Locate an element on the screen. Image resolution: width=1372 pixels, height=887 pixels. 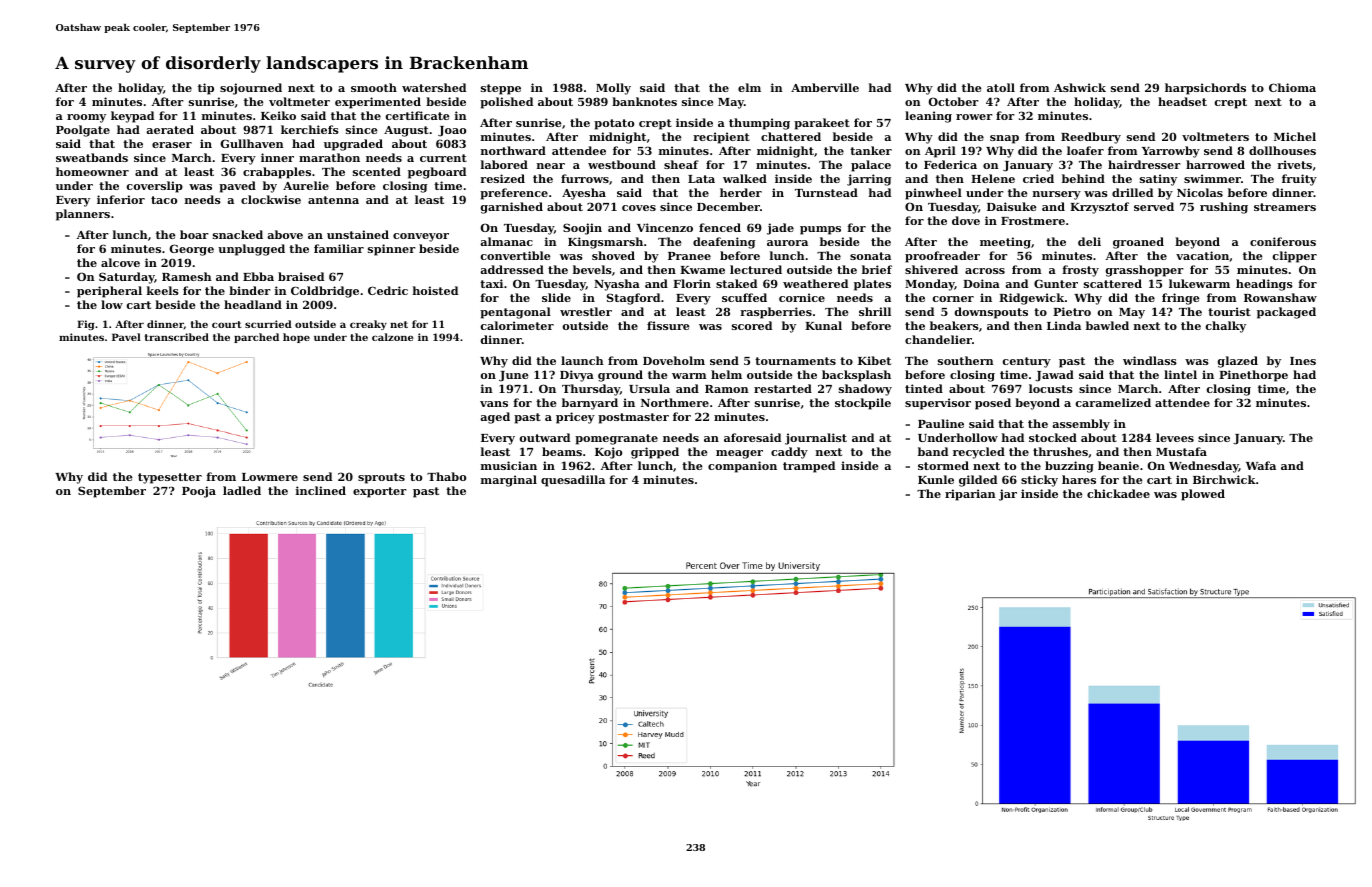
Ashwick is located at coordinates (1080, 87).
